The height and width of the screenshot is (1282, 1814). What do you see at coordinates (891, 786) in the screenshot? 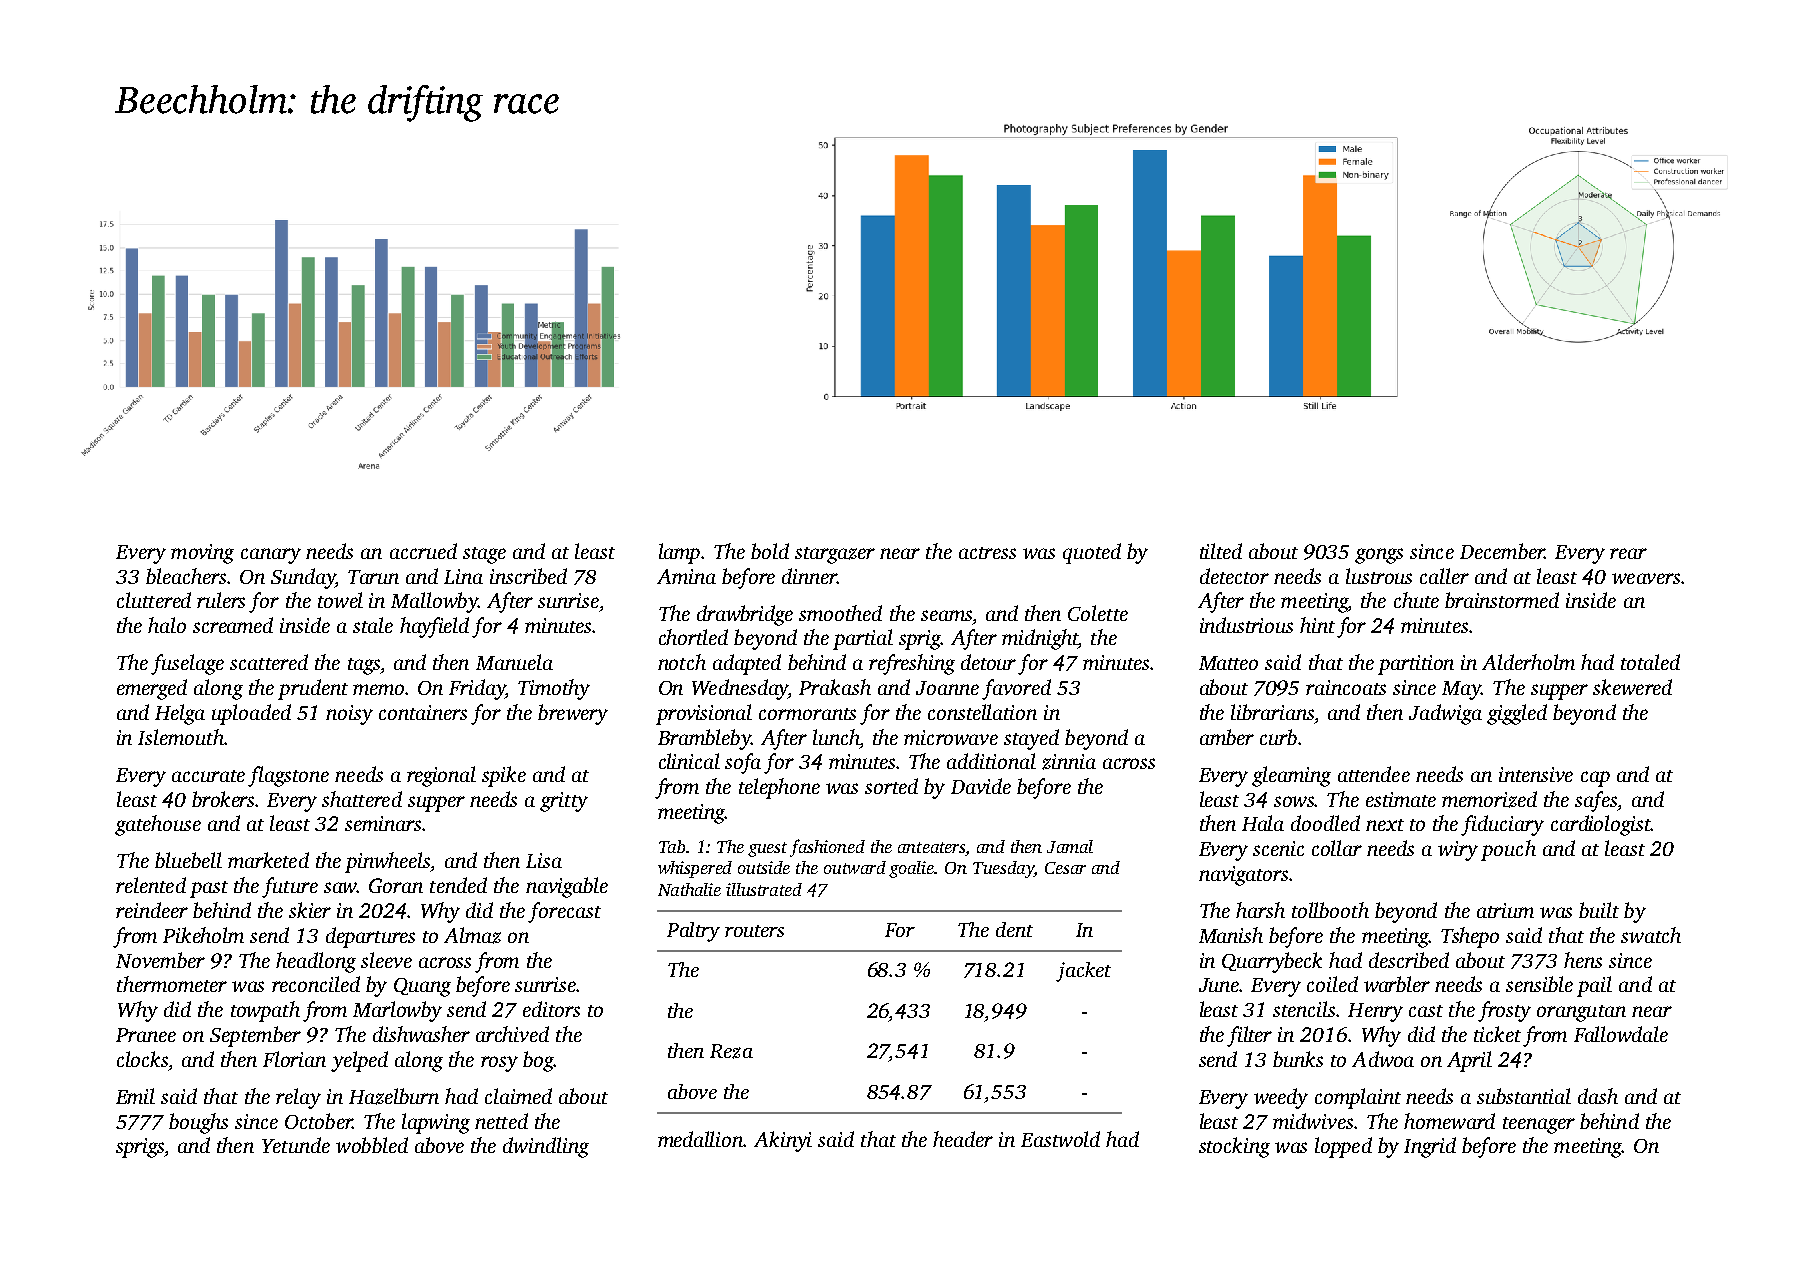
I see `sorted` at bounding box center [891, 786].
